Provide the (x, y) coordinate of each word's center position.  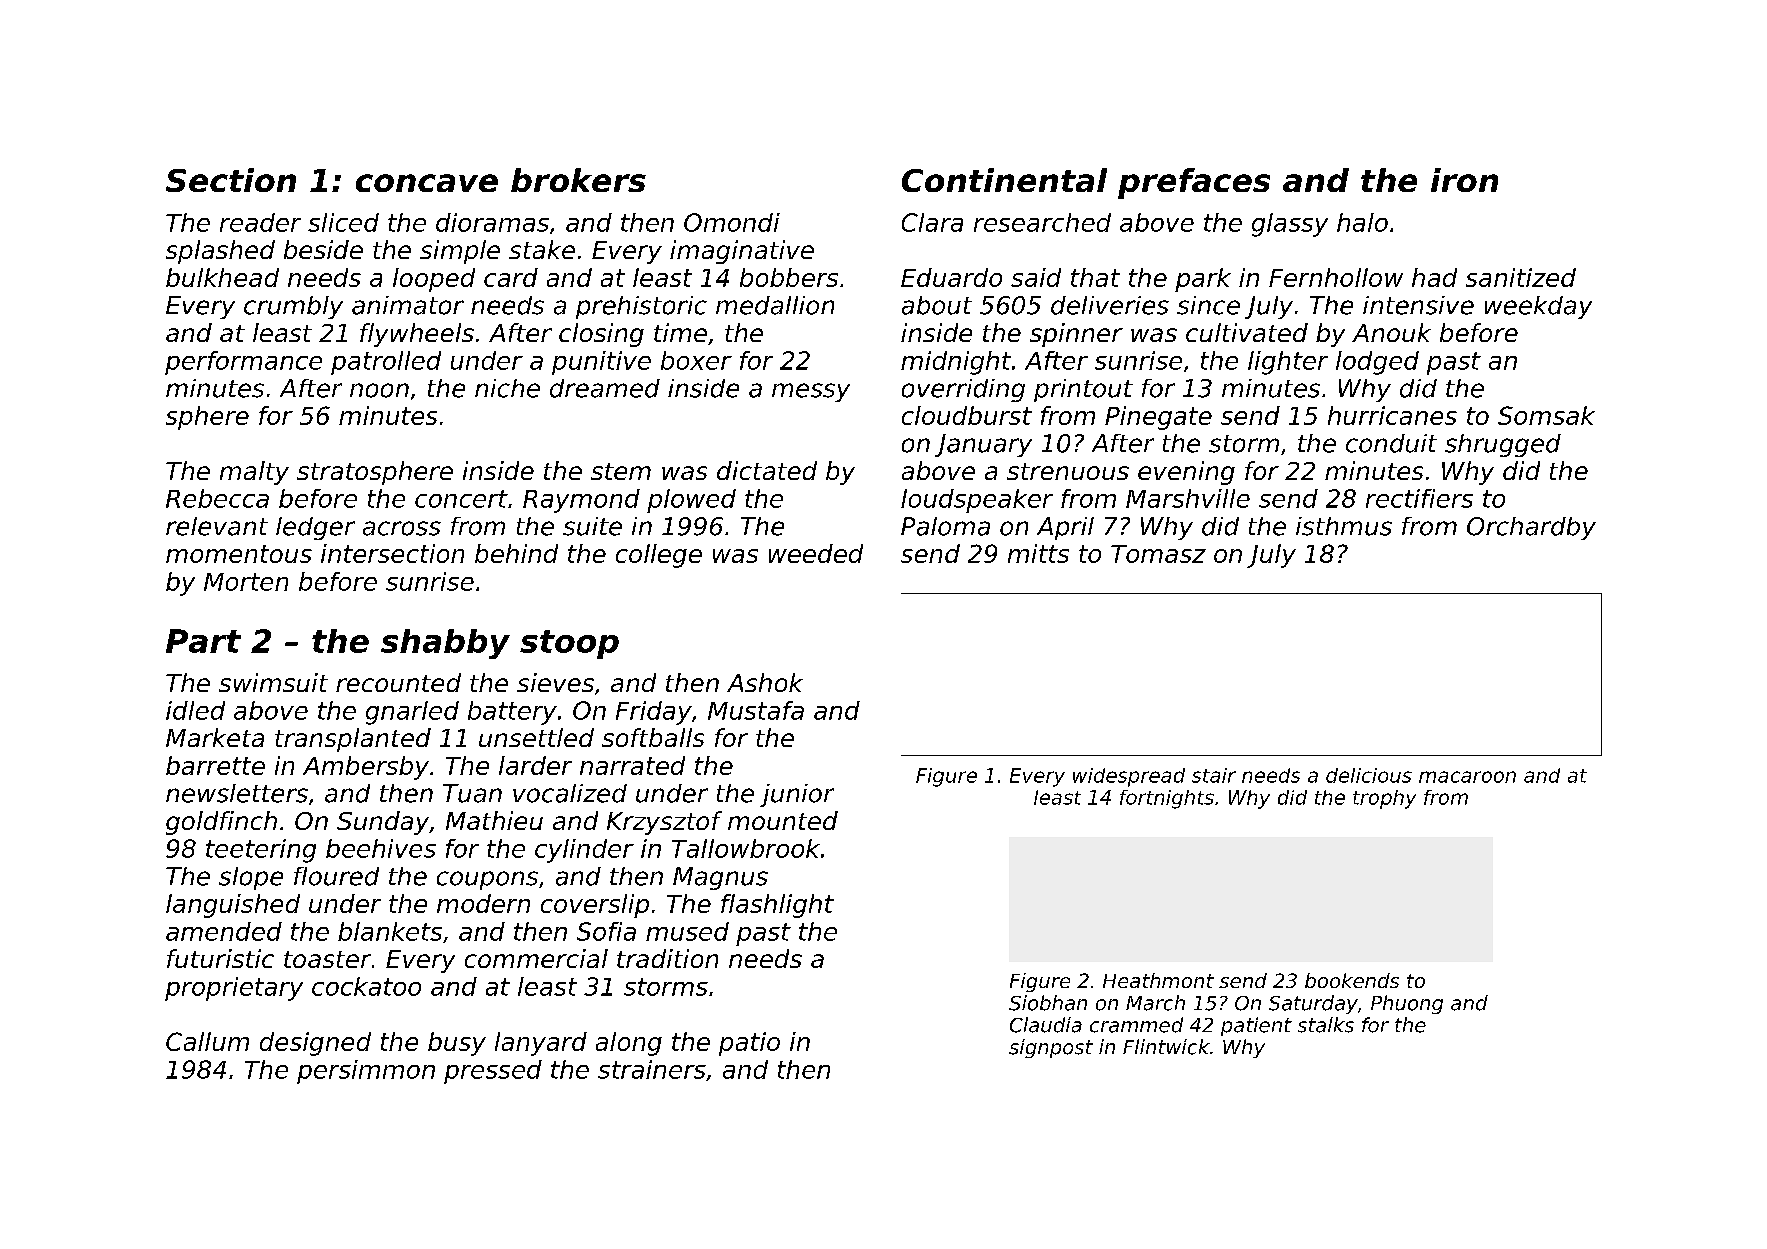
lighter (1288, 363)
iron (1464, 180)
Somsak (1546, 415)
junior (797, 795)
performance (243, 363)
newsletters (237, 793)
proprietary (234, 989)
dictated (767, 470)
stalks (1326, 1025)
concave (427, 183)
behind (516, 553)
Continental (1004, 180)
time (680, 332)
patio (749, 1044)
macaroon (1467, 777)
